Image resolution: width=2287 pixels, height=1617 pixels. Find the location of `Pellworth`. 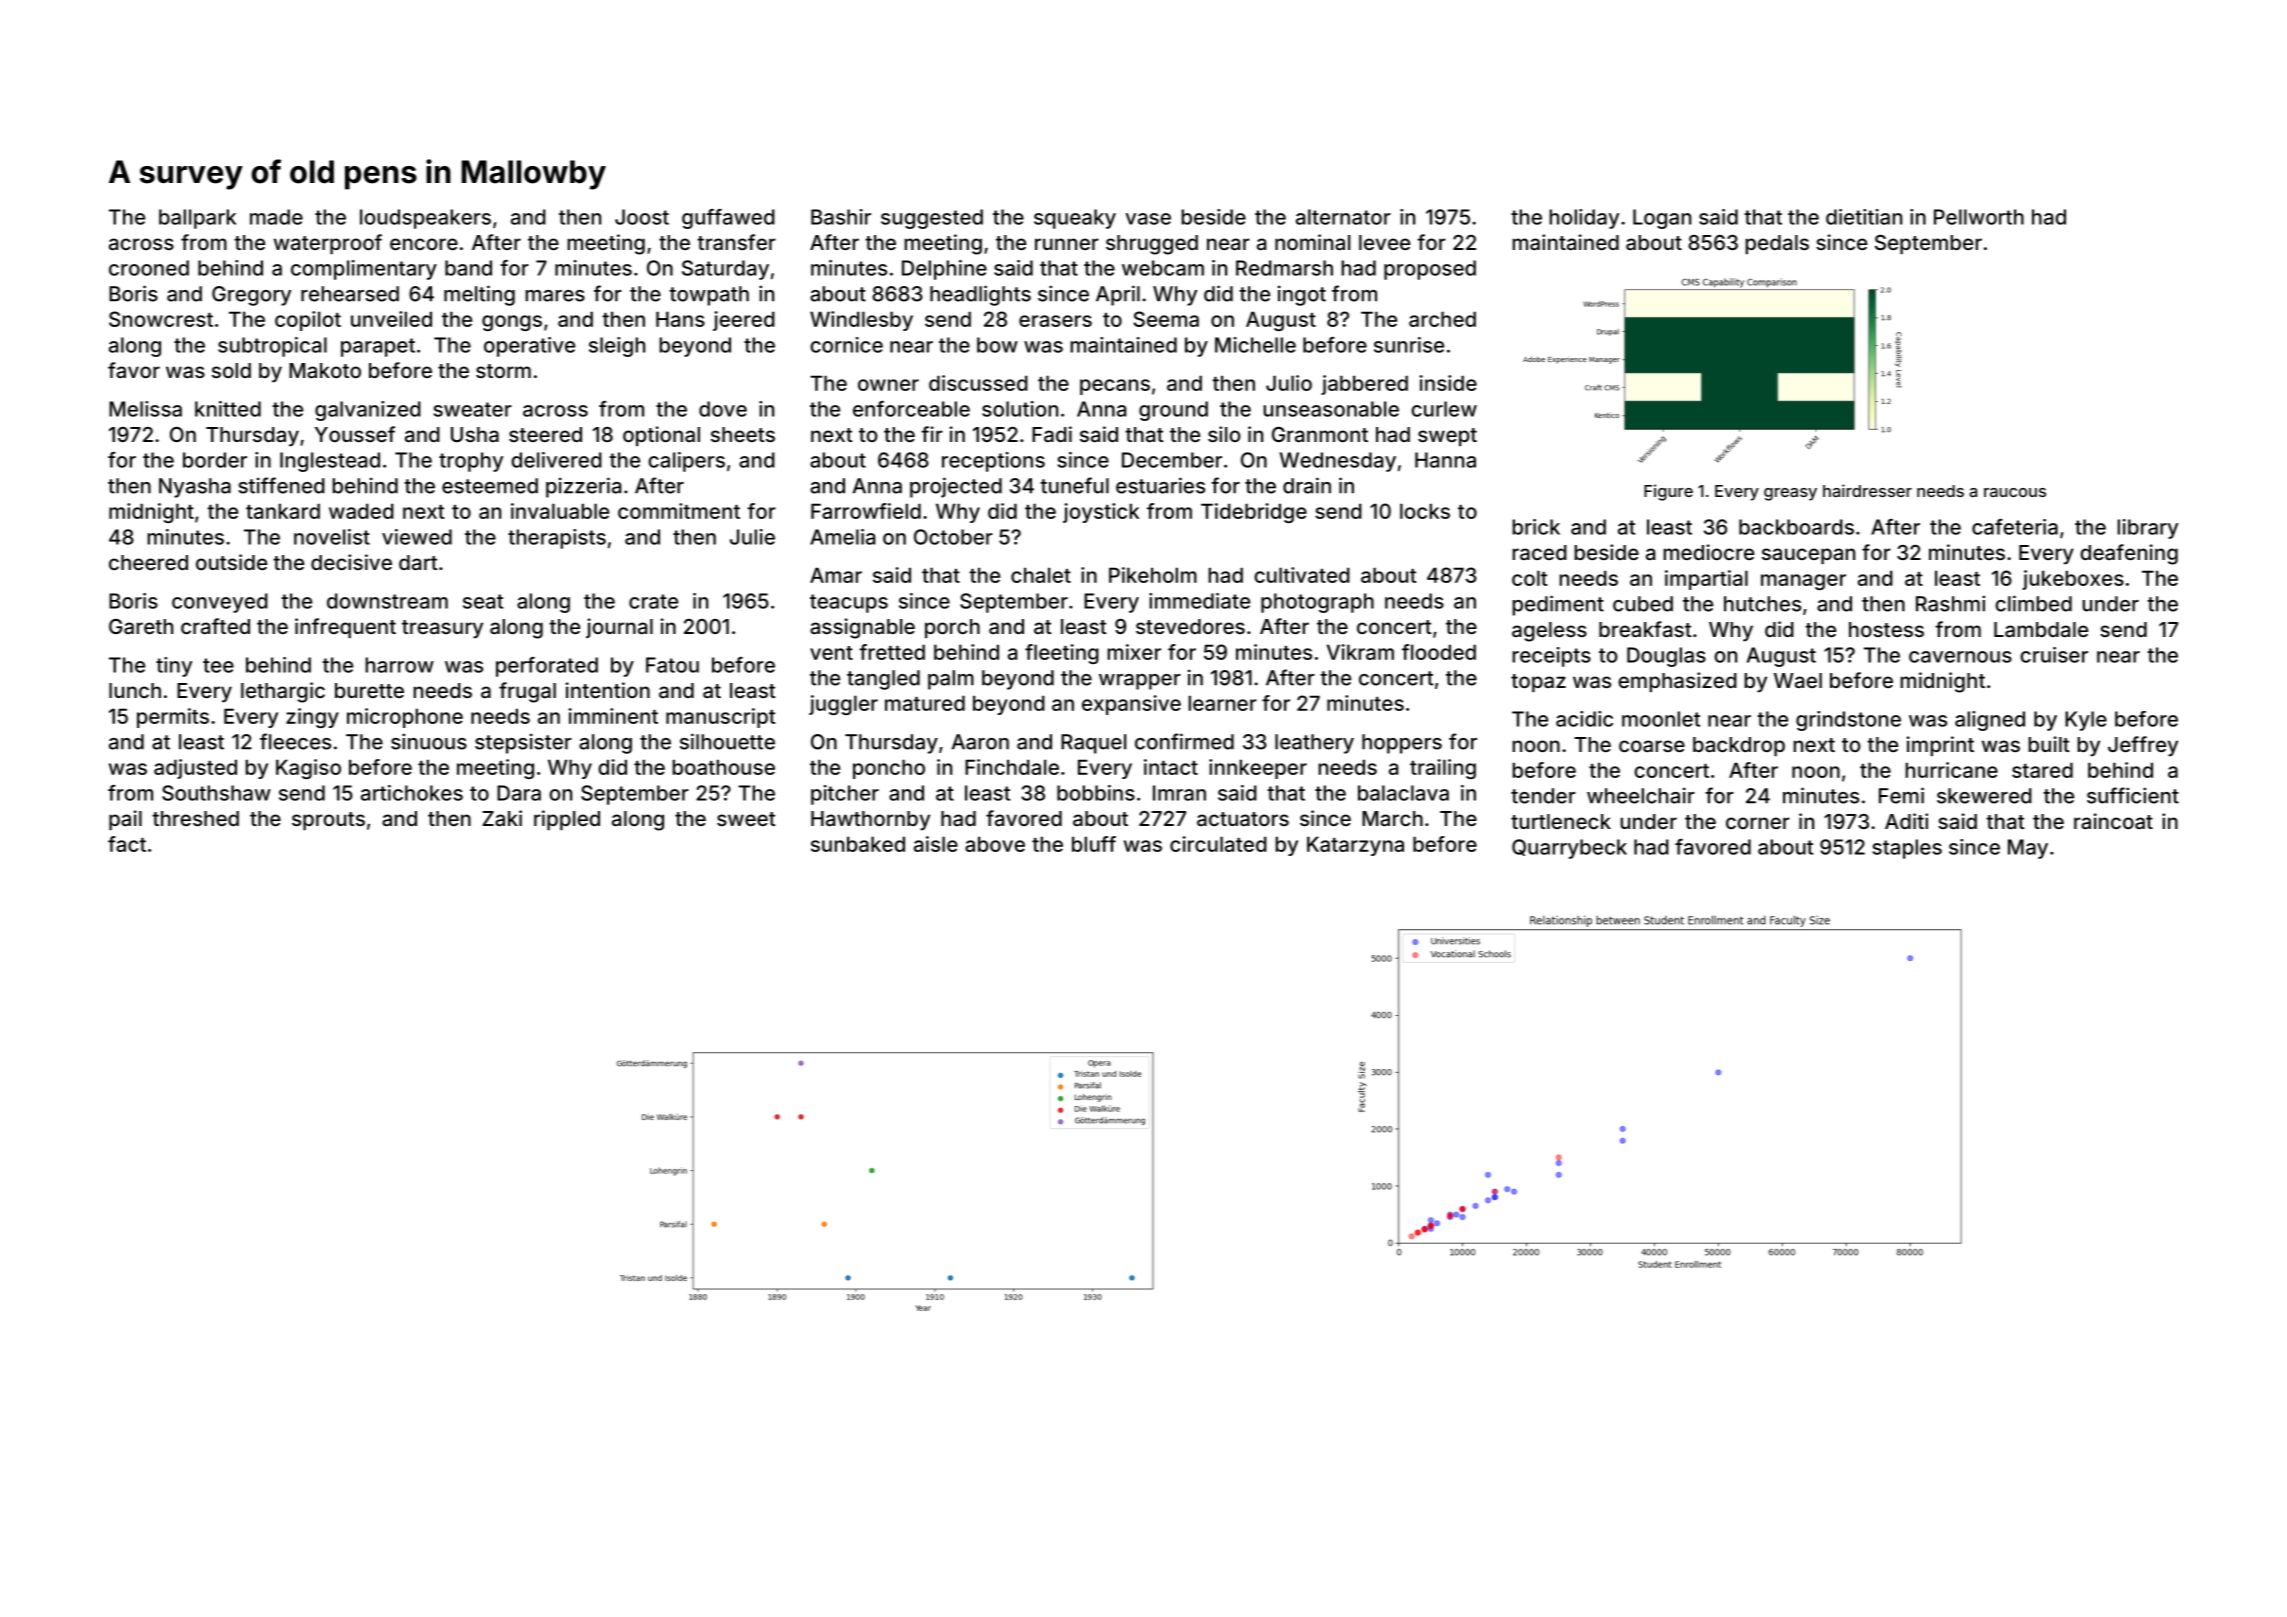

Pellworth is located at coordinates (1979, 217).
